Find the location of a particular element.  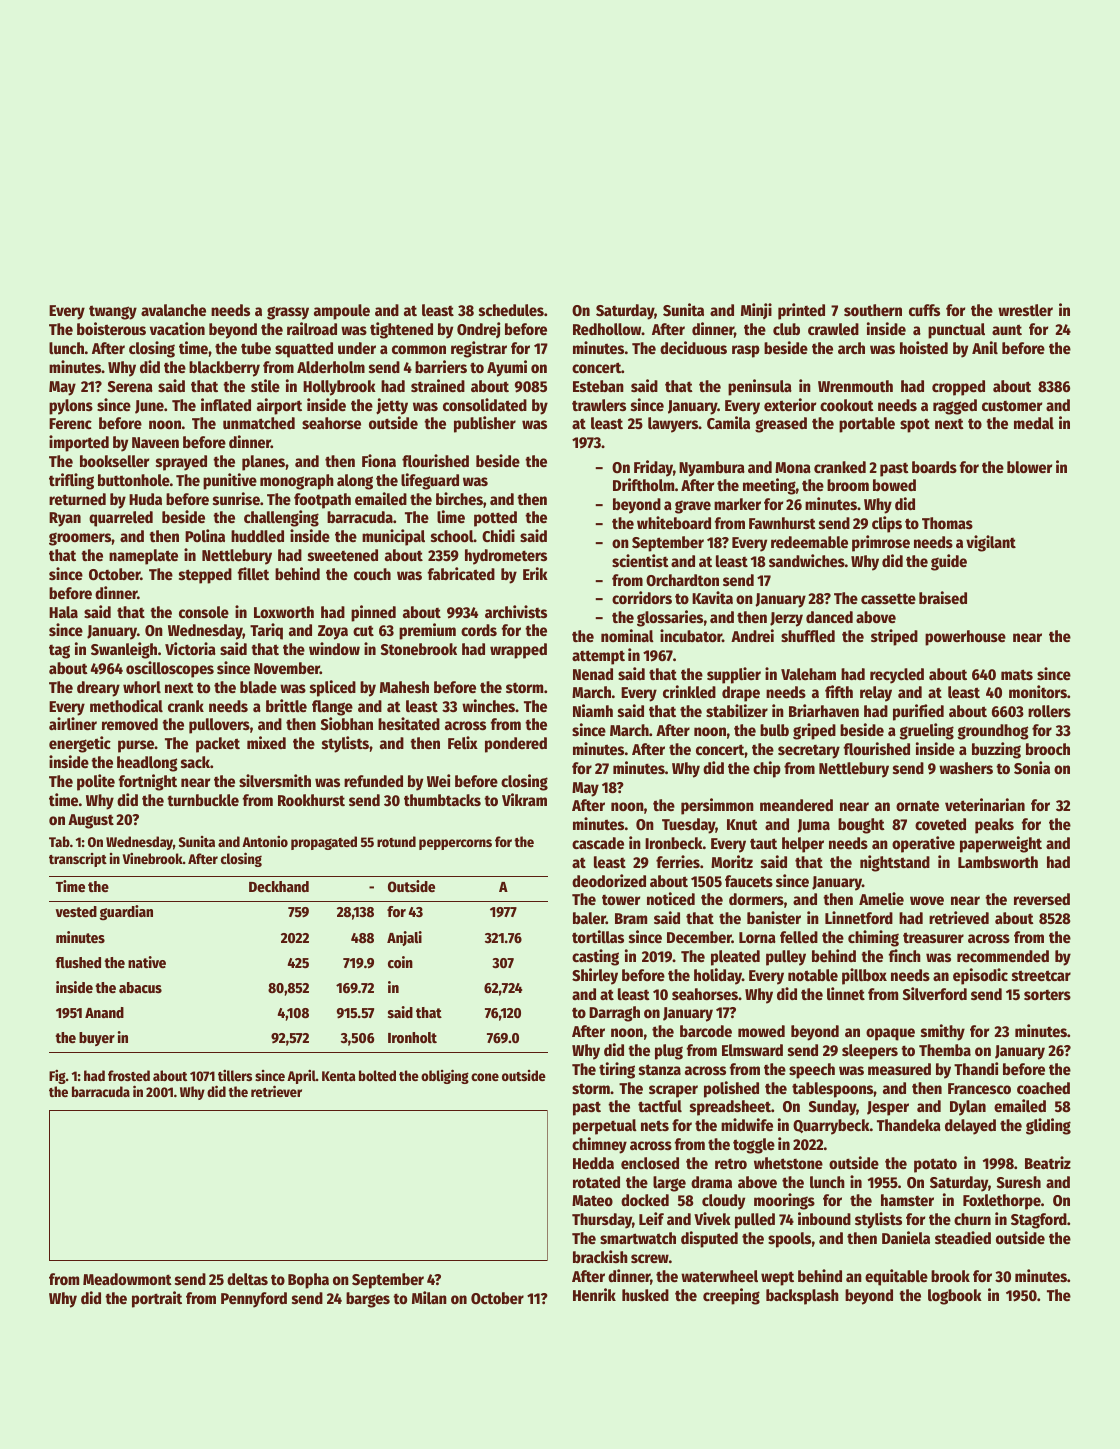

portrait is located at coordinates (157, 1299).
